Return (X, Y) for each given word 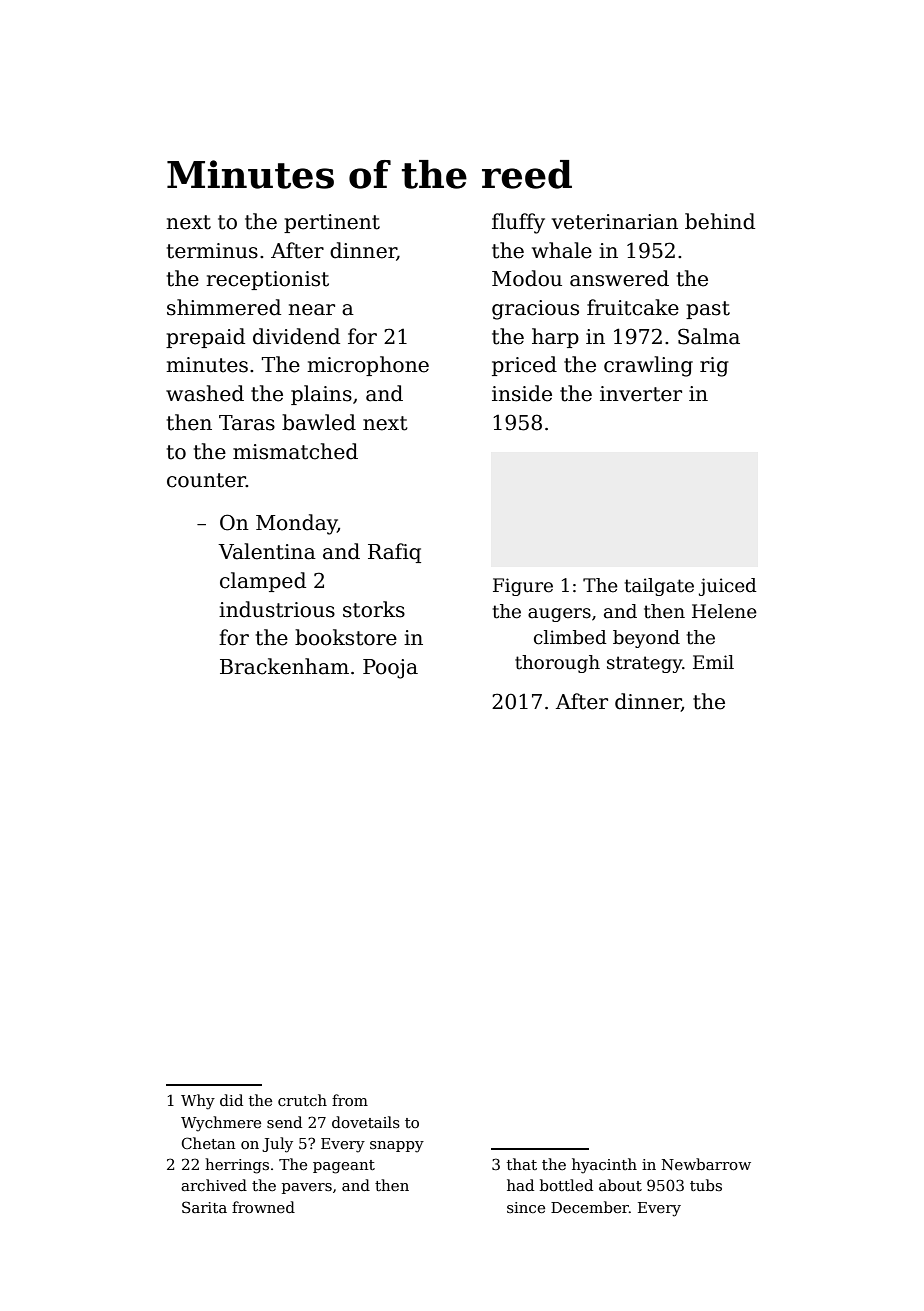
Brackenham (284, 666)
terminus (212, 251)
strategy (644, 664)
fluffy (518, 223)
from (350, 1100)
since (526, 1207)
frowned (263, 1207)
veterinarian (615, 222)
